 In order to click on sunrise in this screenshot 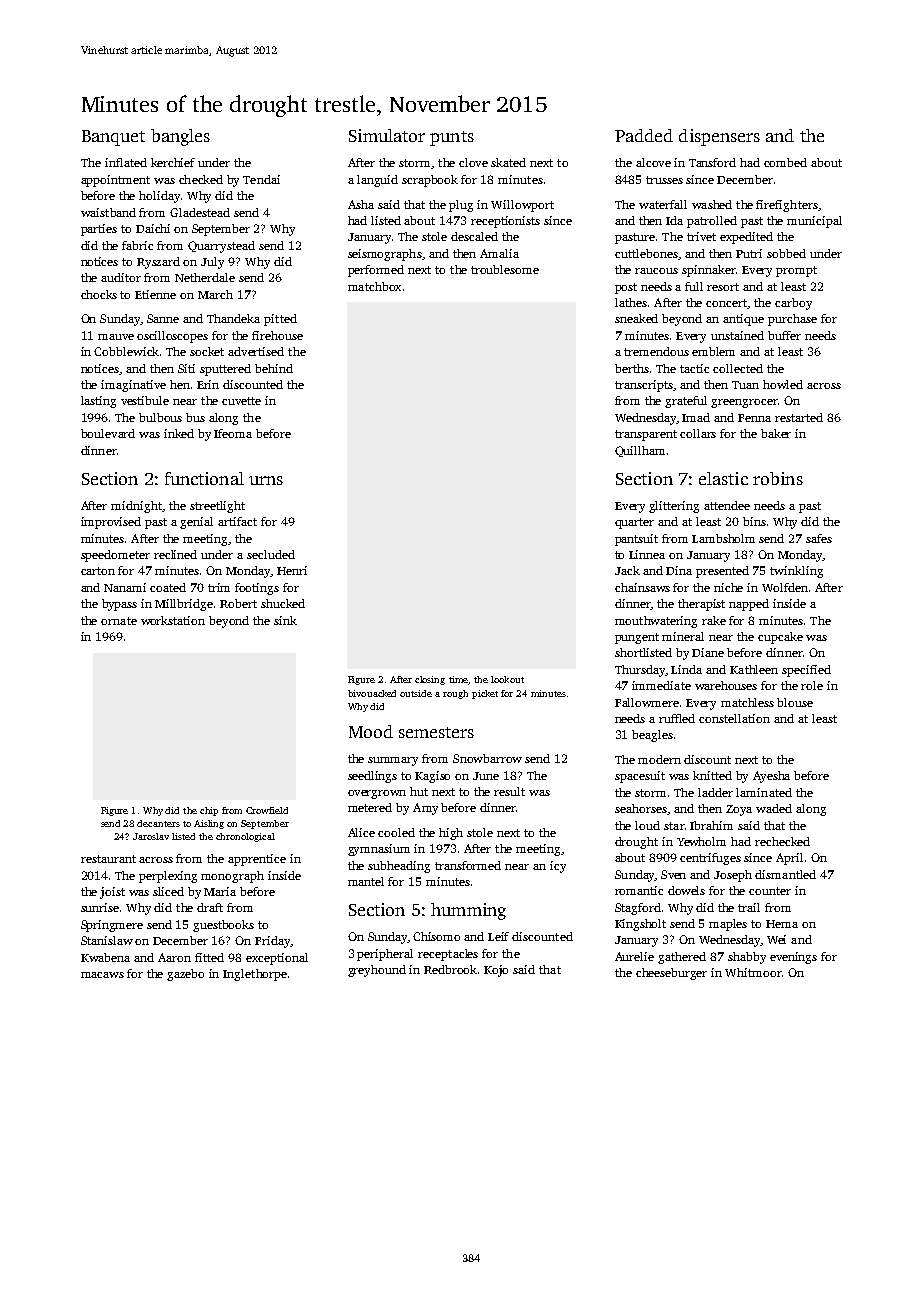, I will do `click(100, 907)`.
